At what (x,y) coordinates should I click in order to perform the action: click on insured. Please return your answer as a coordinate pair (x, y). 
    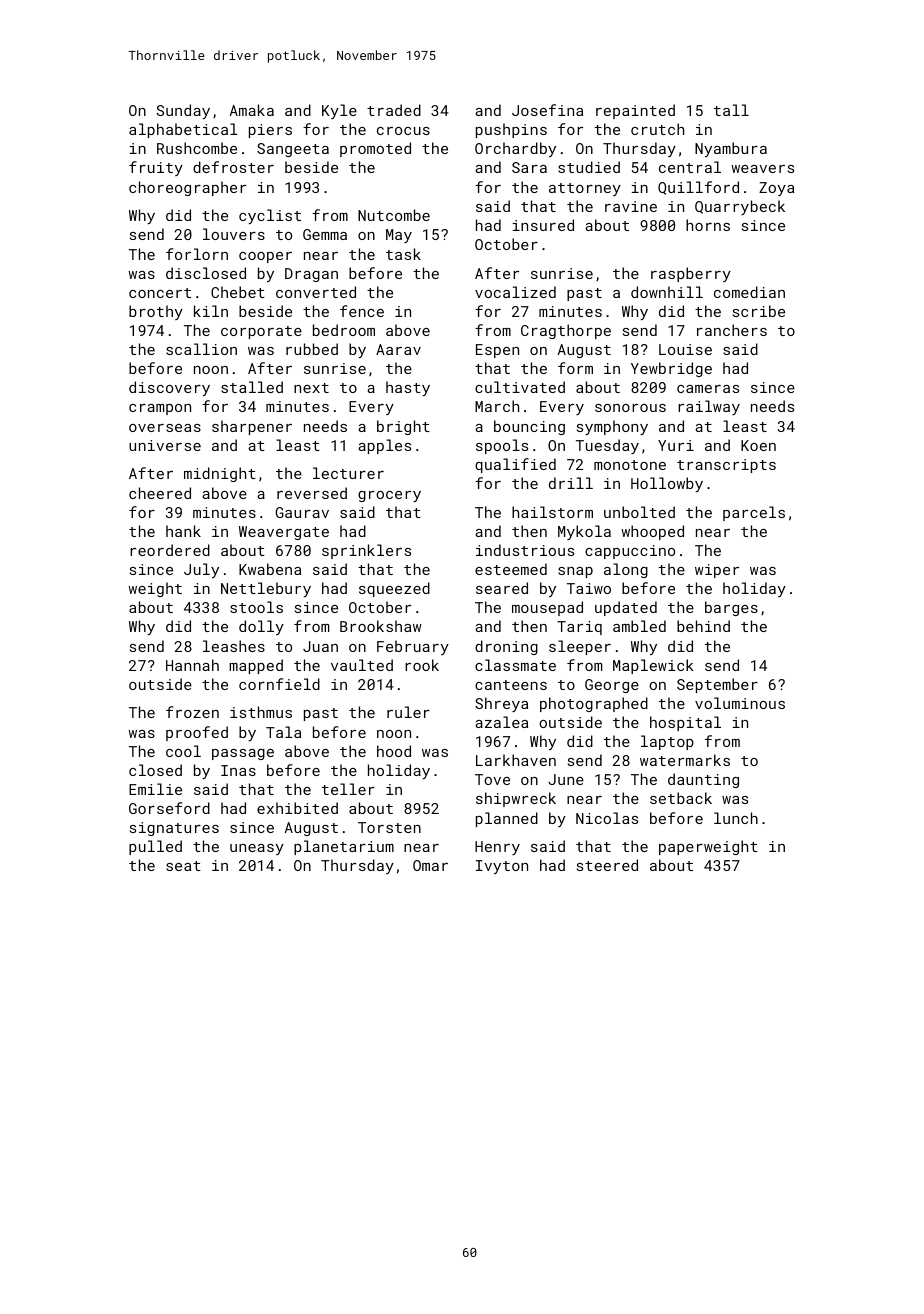
    Looking at the image, I should click on (543, 225).
